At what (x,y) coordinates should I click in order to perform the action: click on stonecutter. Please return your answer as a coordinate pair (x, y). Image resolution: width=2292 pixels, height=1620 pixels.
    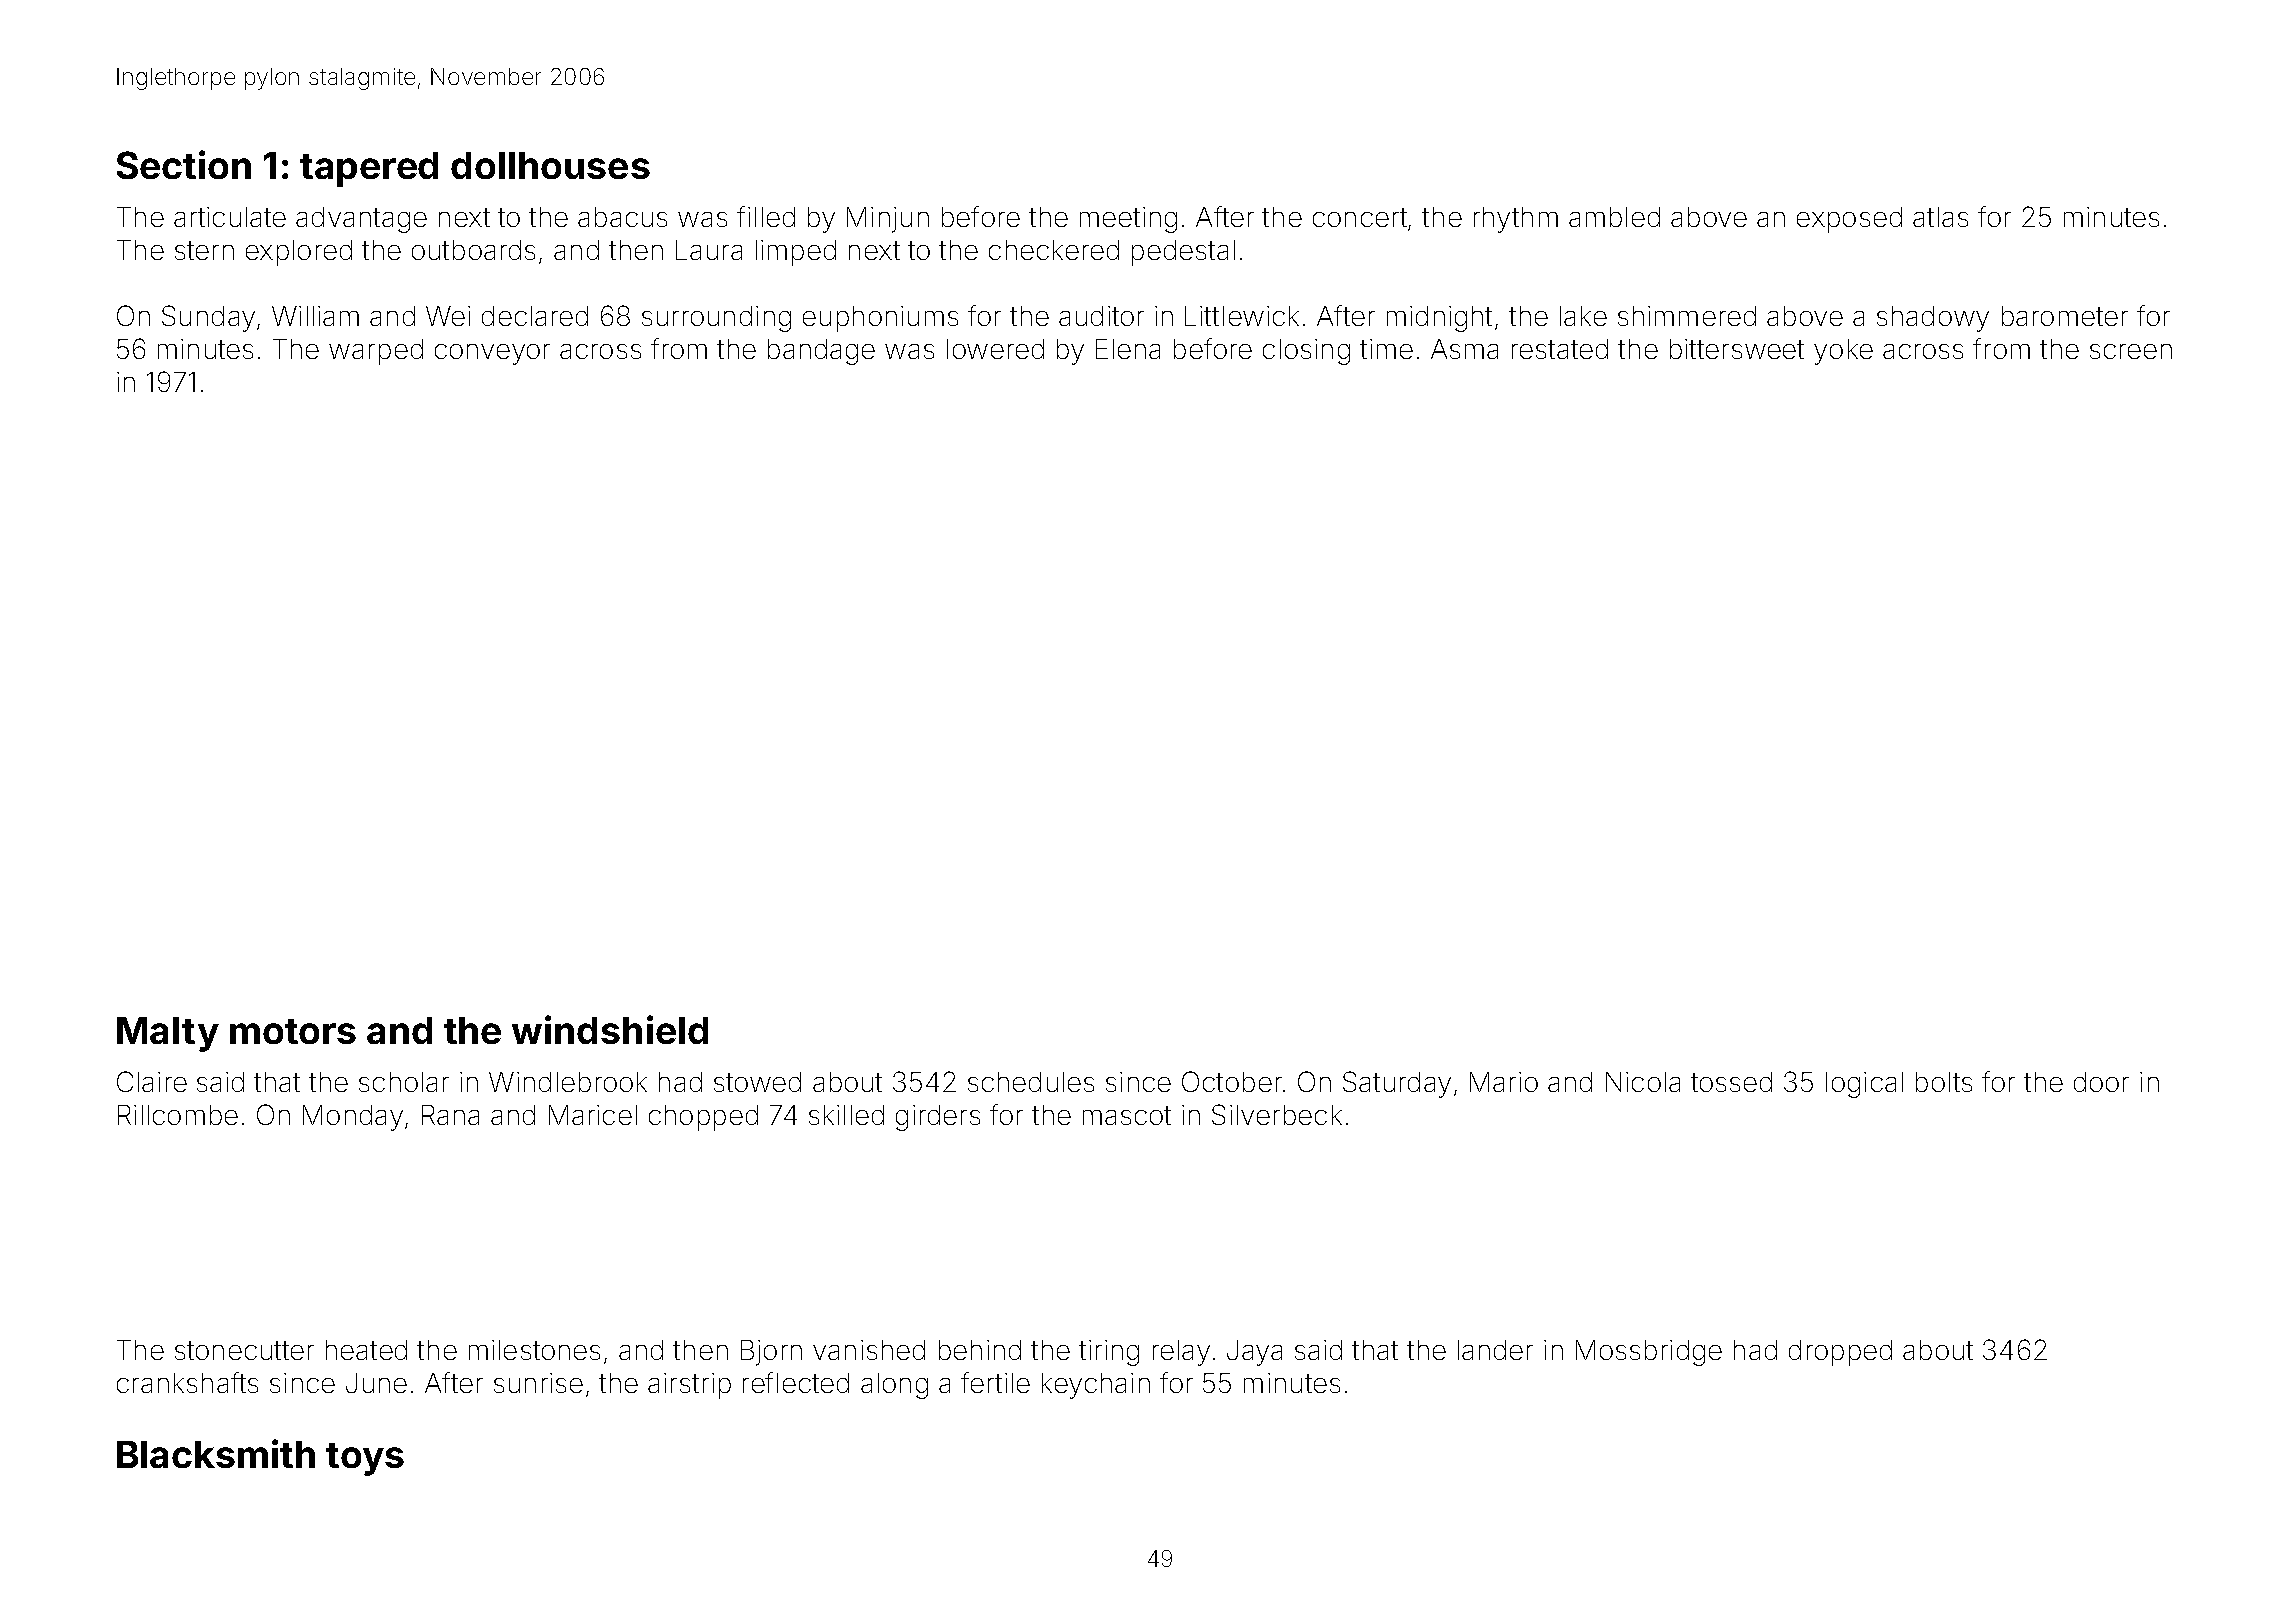
    Looking at the image, I should click on (244, 1350).
